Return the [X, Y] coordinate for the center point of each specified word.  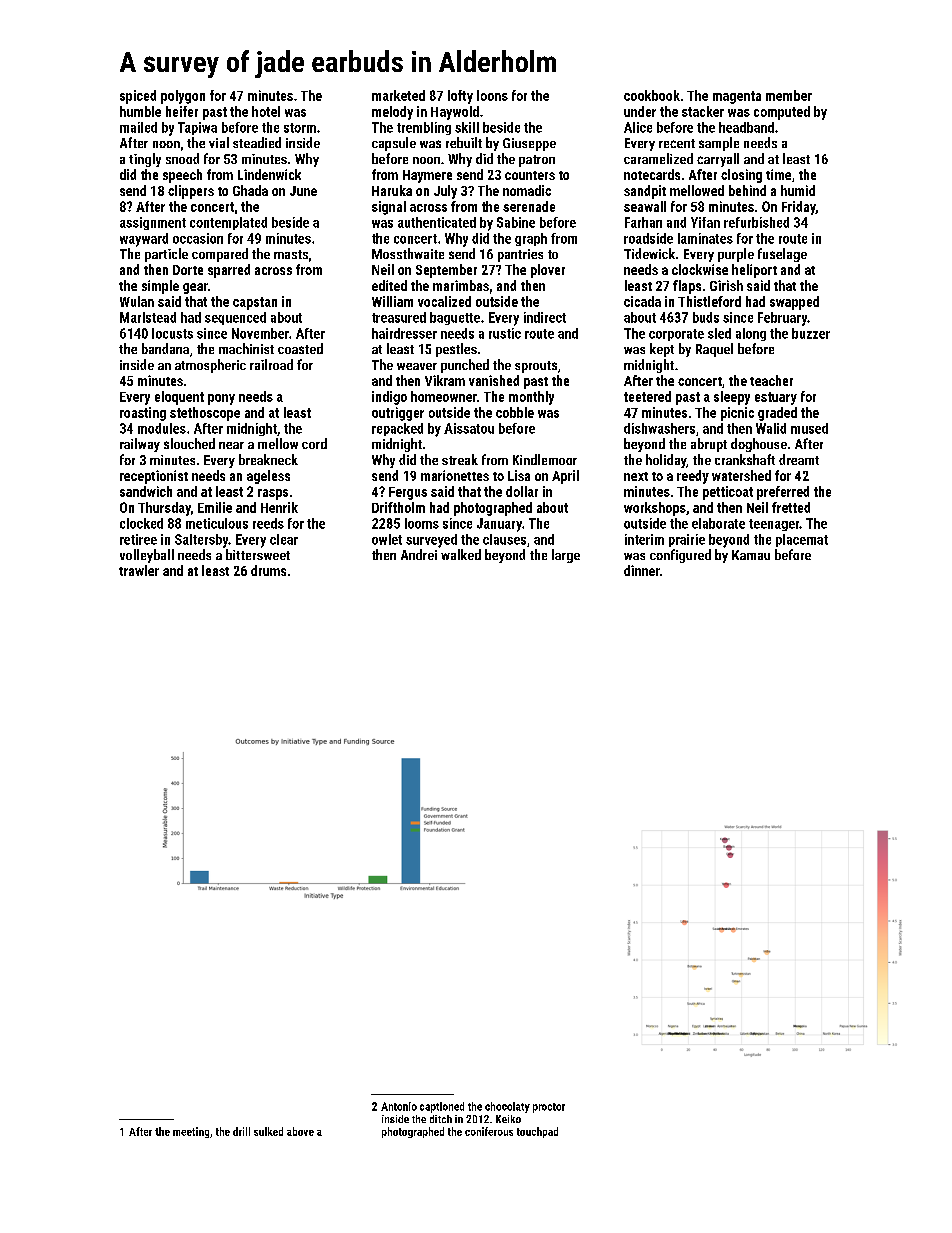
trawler [139, 570]
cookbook [652, 95]
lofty [460, 97]
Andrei [419, 554]
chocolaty [507, 1107]
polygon [183, 97]
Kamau [751, 555]
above [300, 1131]
